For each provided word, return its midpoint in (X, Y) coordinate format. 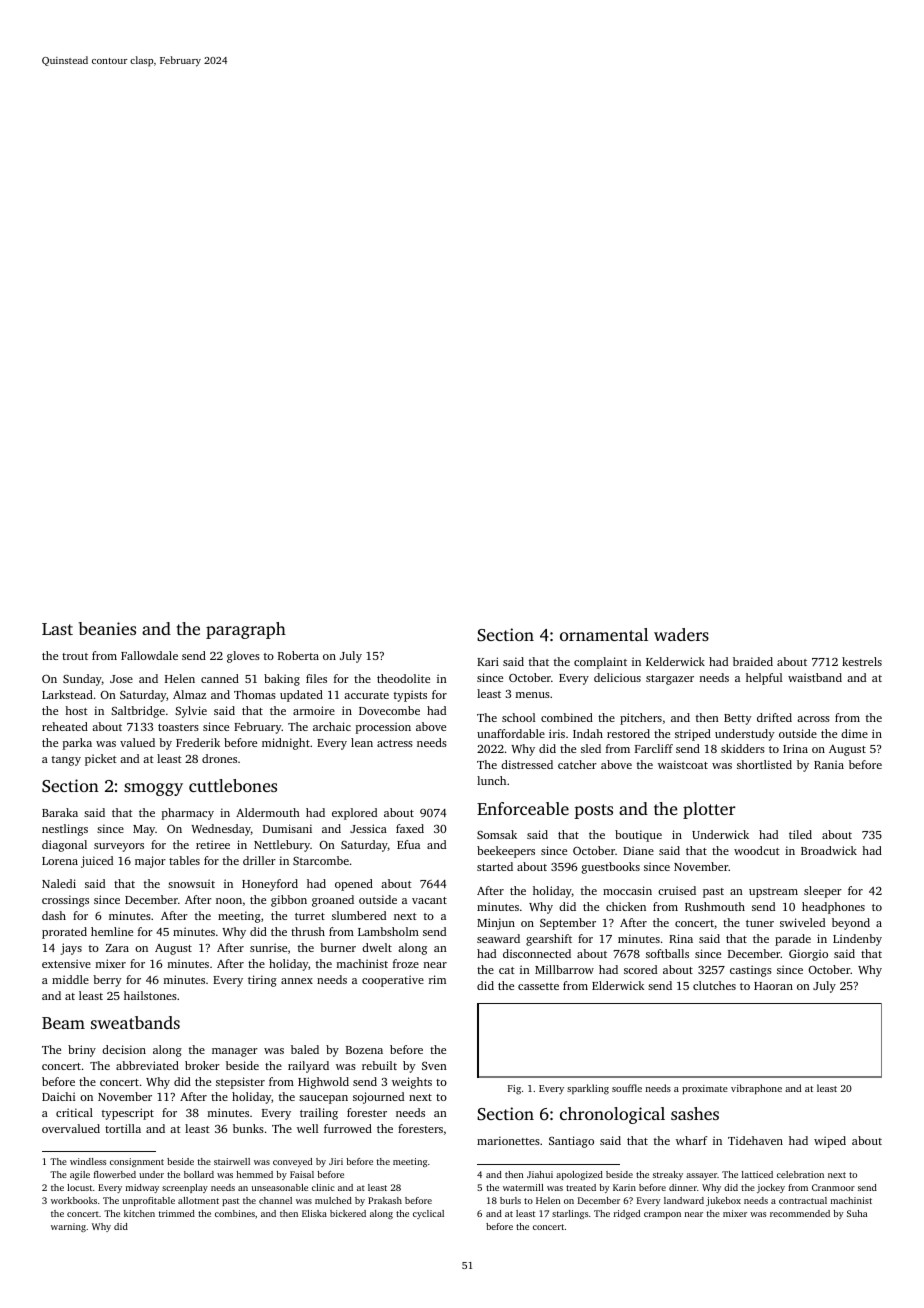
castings (751, 971)
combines (235, 1213)
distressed (527, 764)
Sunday (82, 680)
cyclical (428, 1214)
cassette (538, 986)
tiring (262, 981)
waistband (815, 677)
